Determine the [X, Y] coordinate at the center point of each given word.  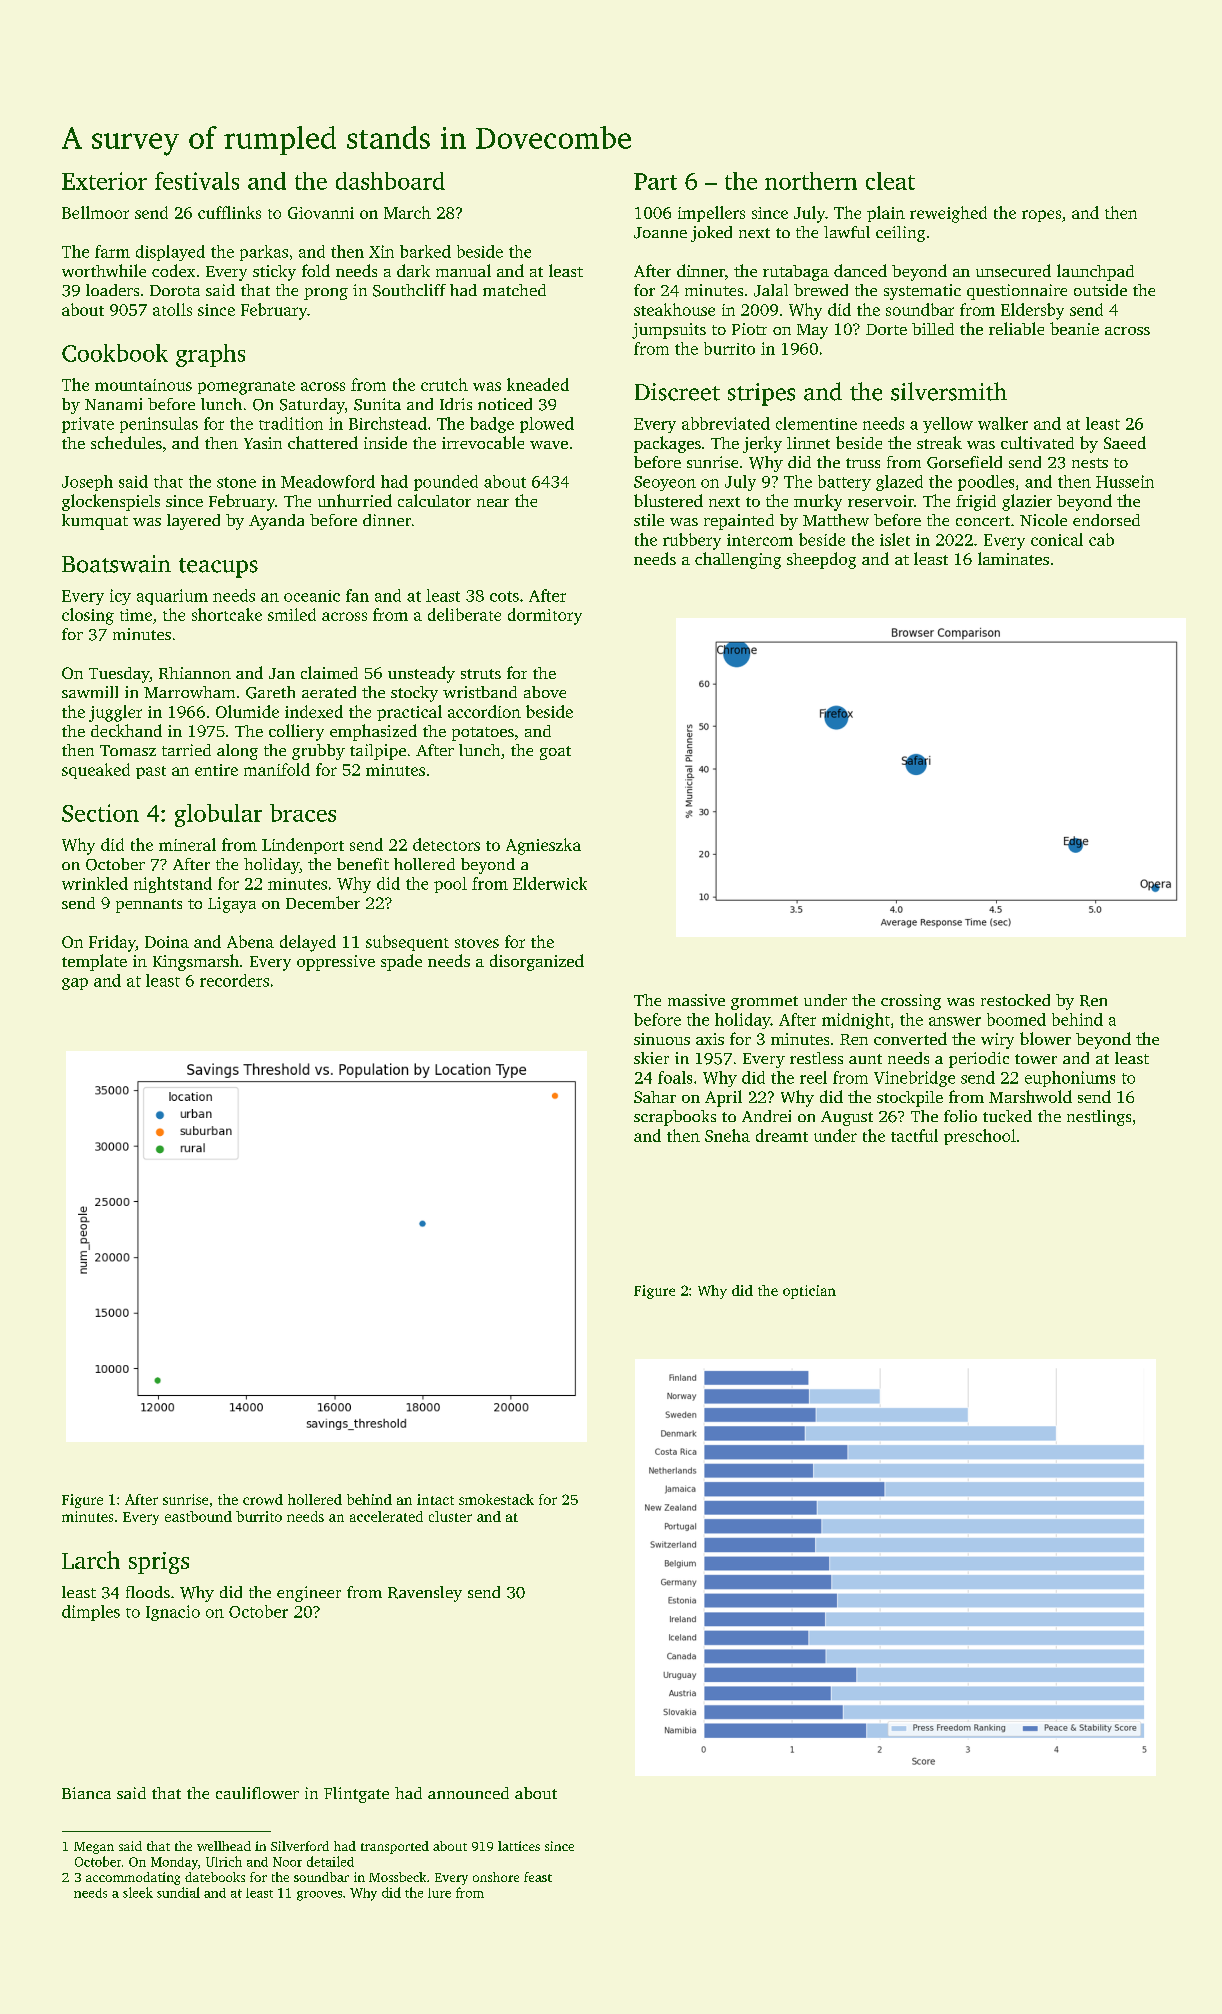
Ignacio [173, 1613]
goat [555, 753]
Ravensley [425, 1594]
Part [655, 181]
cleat [890, 181]
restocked [1015, 1000]
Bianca [86, 1793]
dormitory [545, 616]
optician [809, 1292]
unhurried [355, 500]
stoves [477, 943]
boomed [1016, 1019]
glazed [899, 483]
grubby [318, 752]
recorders [234, 980]
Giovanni [321, 213]
